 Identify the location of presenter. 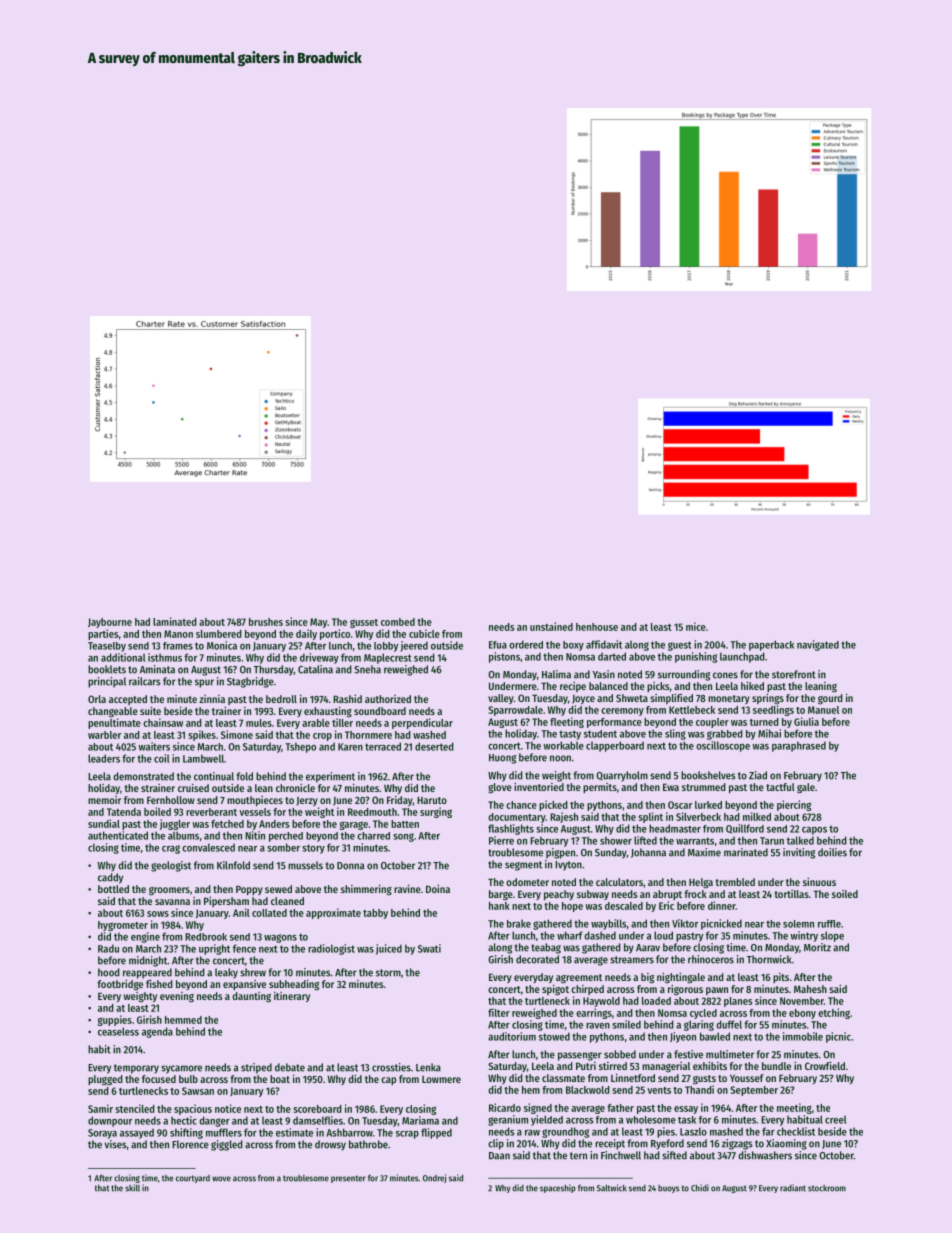
(348, 1179).
